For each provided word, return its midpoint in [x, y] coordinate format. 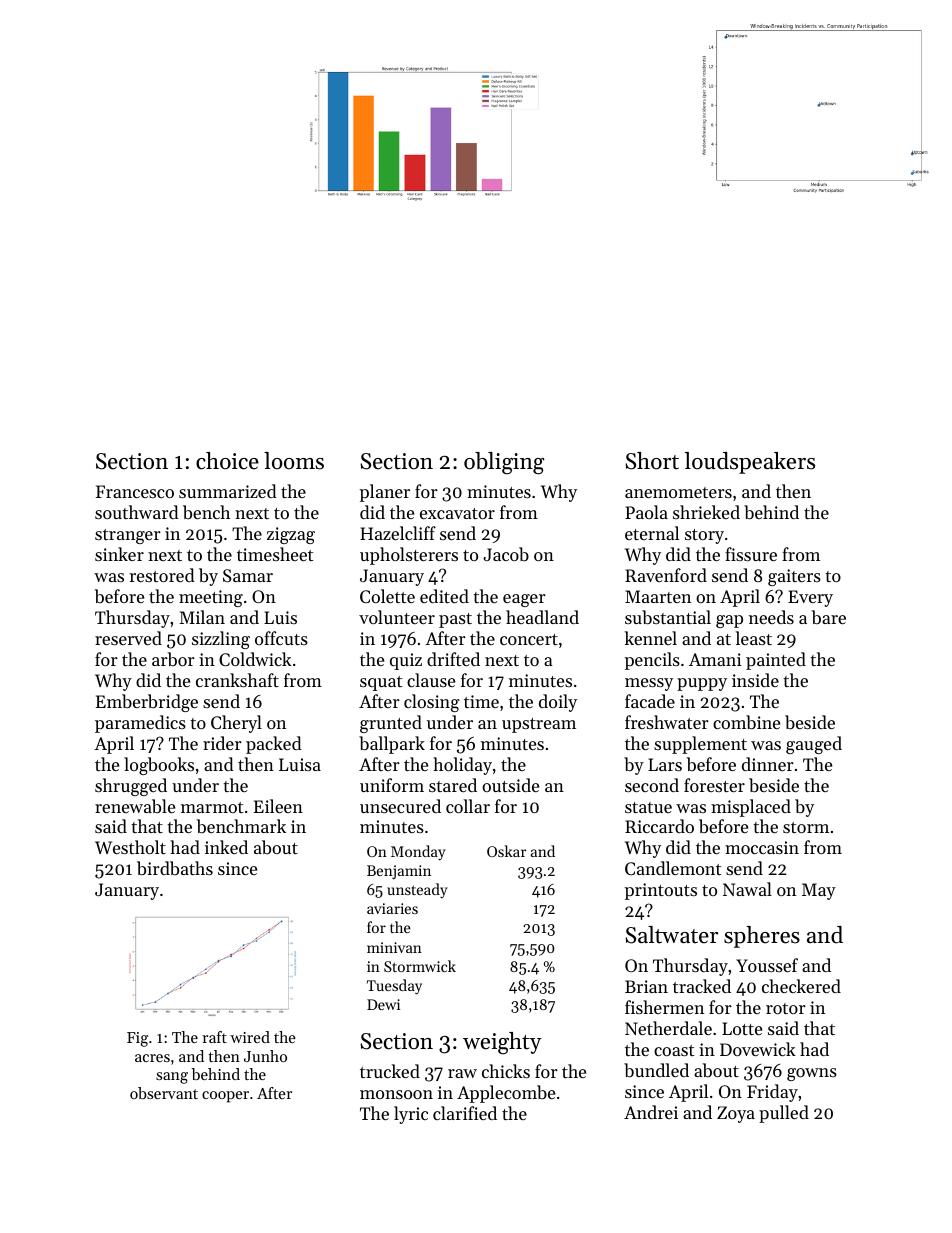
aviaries [392, 908]
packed [274, 745]
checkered [801, 986]
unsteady [417, 891]
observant [164, 1093]
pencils [652, 661]
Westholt [130, 847]
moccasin [762, 847]
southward [137, 512]
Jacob [506, 554]
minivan [394, 947]
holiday [462, 766]
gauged [814, 745]
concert [529, 639]
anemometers [678, 492]
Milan [202, 617]
